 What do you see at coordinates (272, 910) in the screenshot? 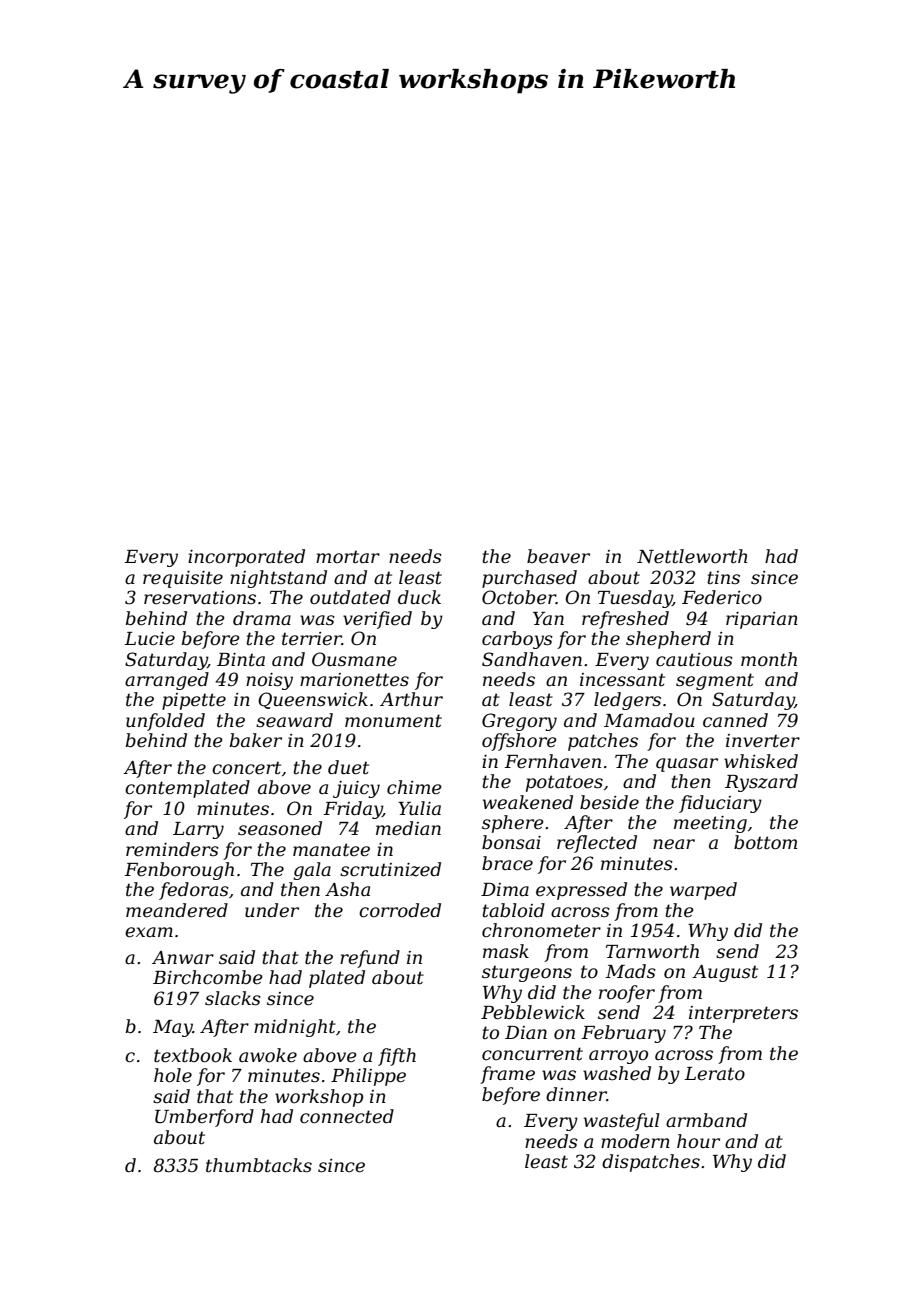
I see `under` at bounding box center [272, 910].
